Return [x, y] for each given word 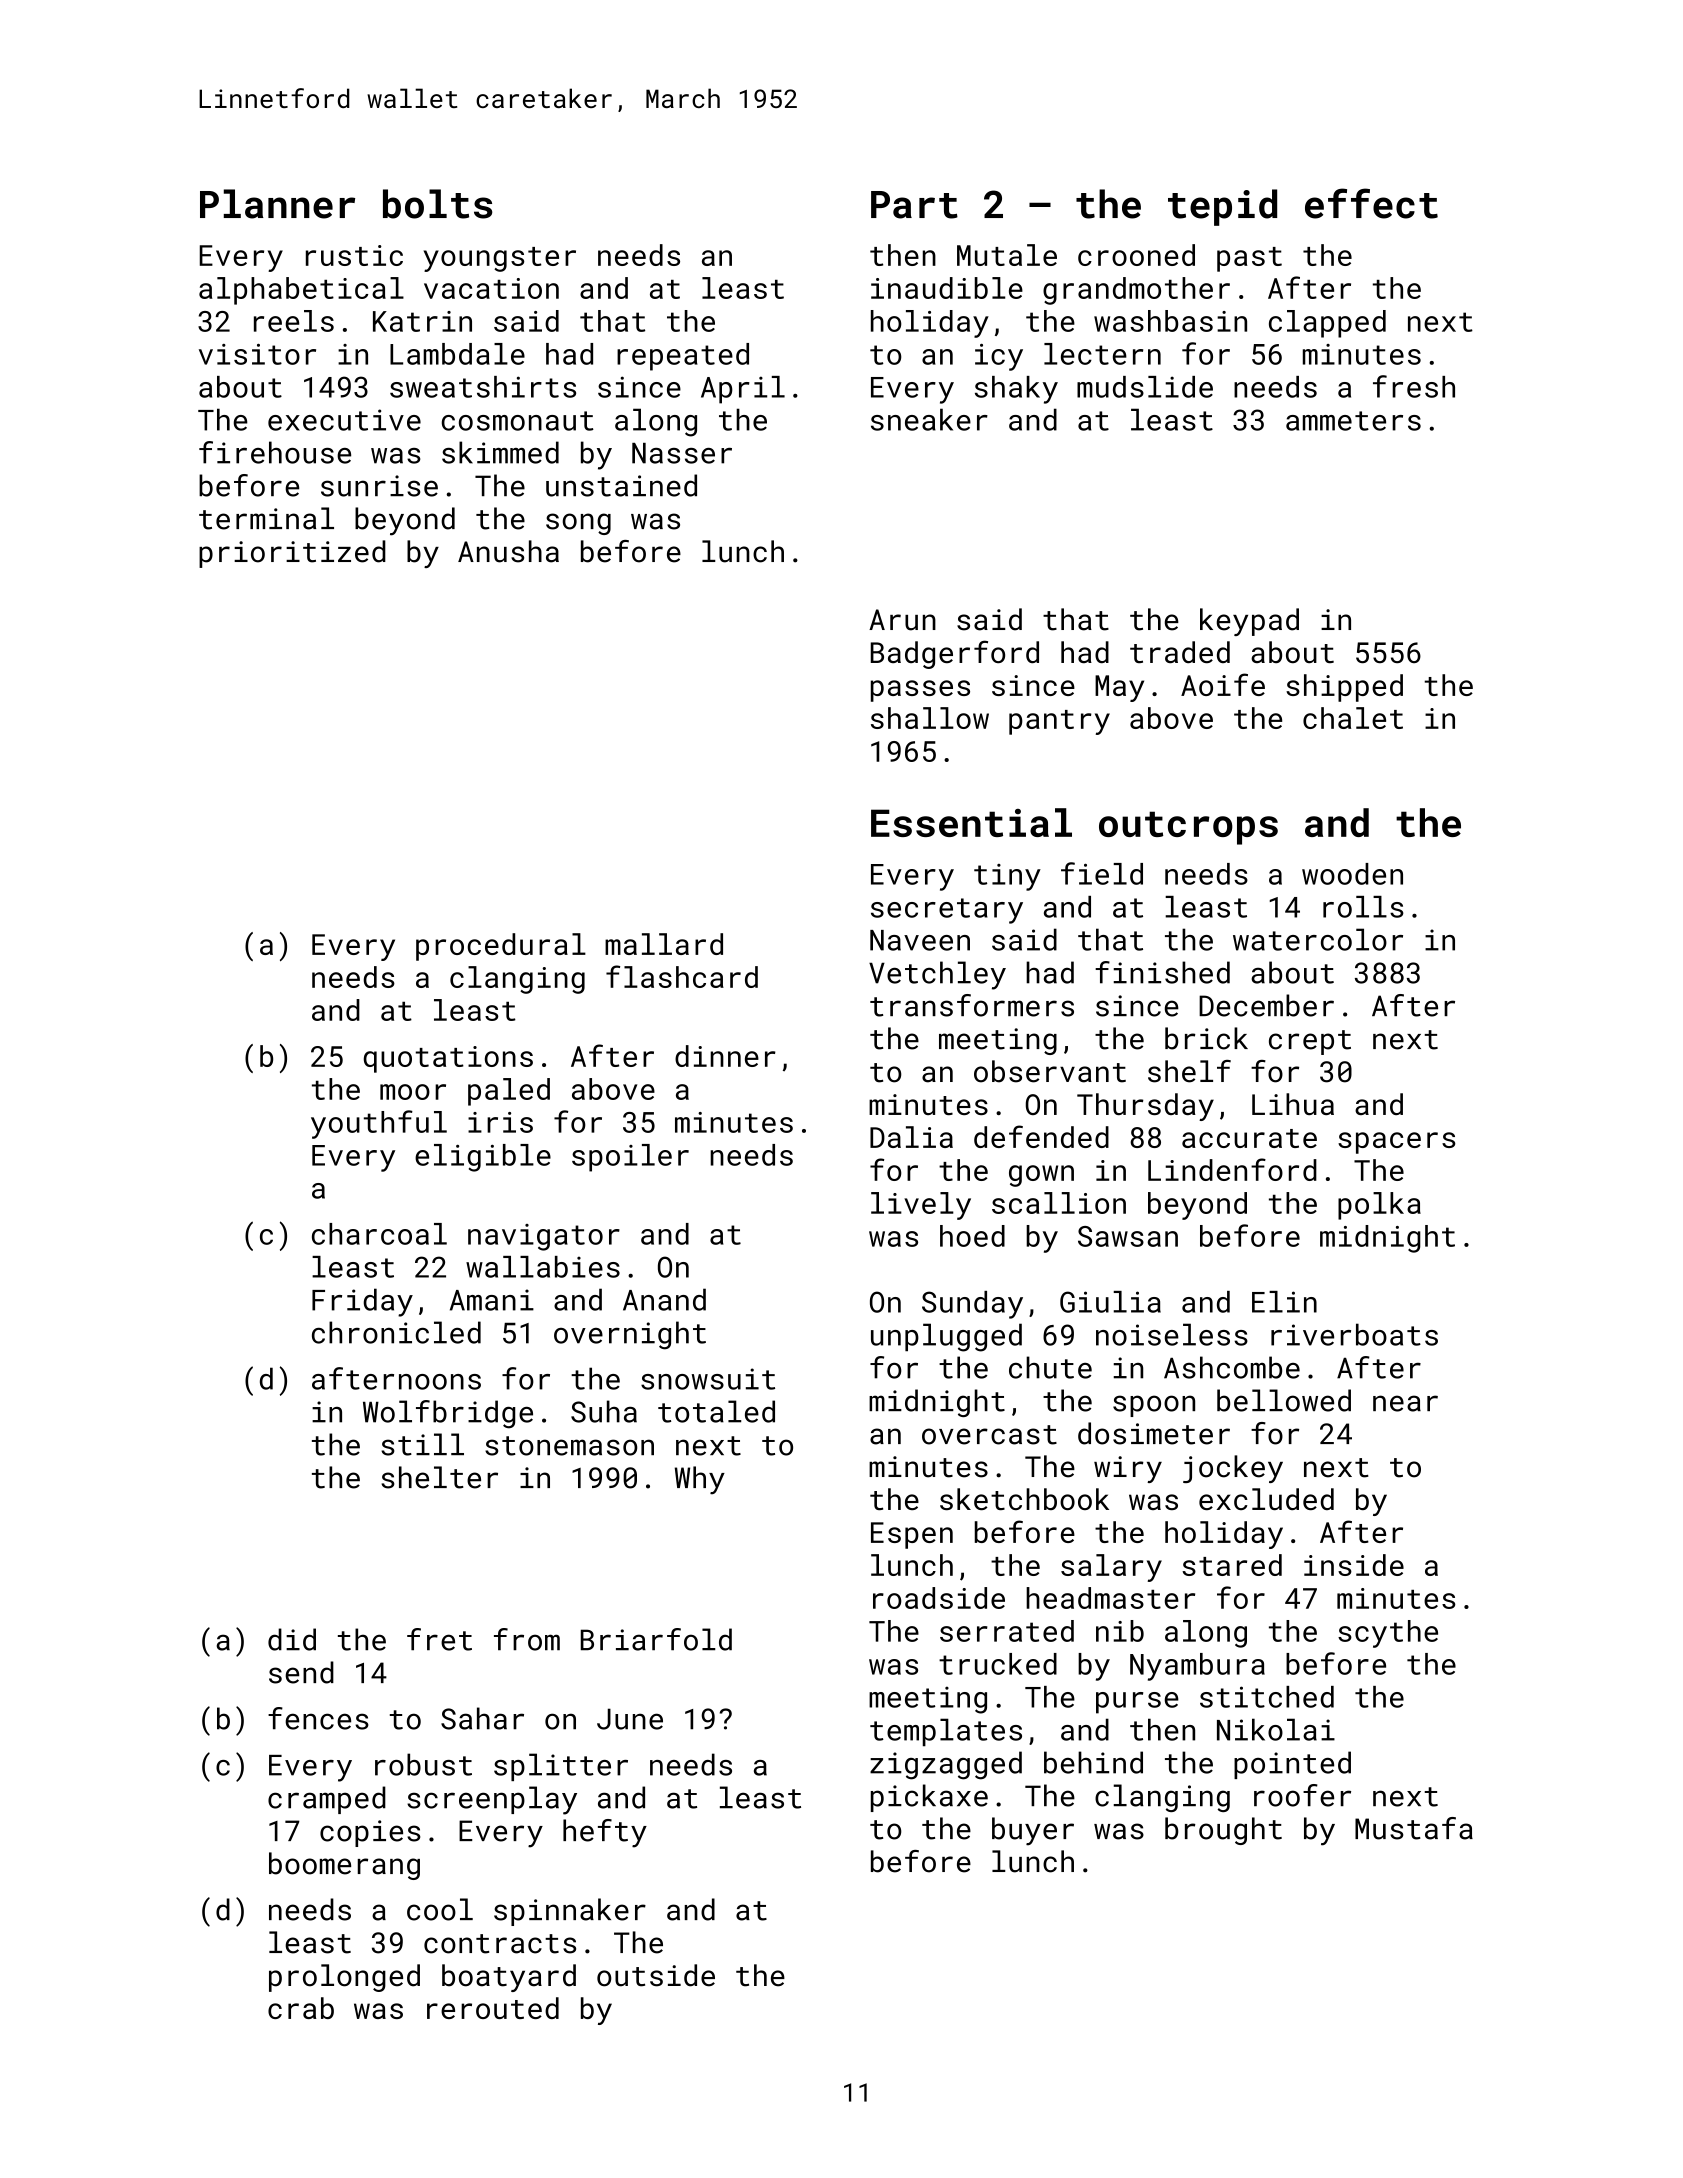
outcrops [1188, 828]
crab [301, 2008]
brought [1223, 1831]
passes [920, 691]
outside [656, 1975]
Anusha [508, 551]
